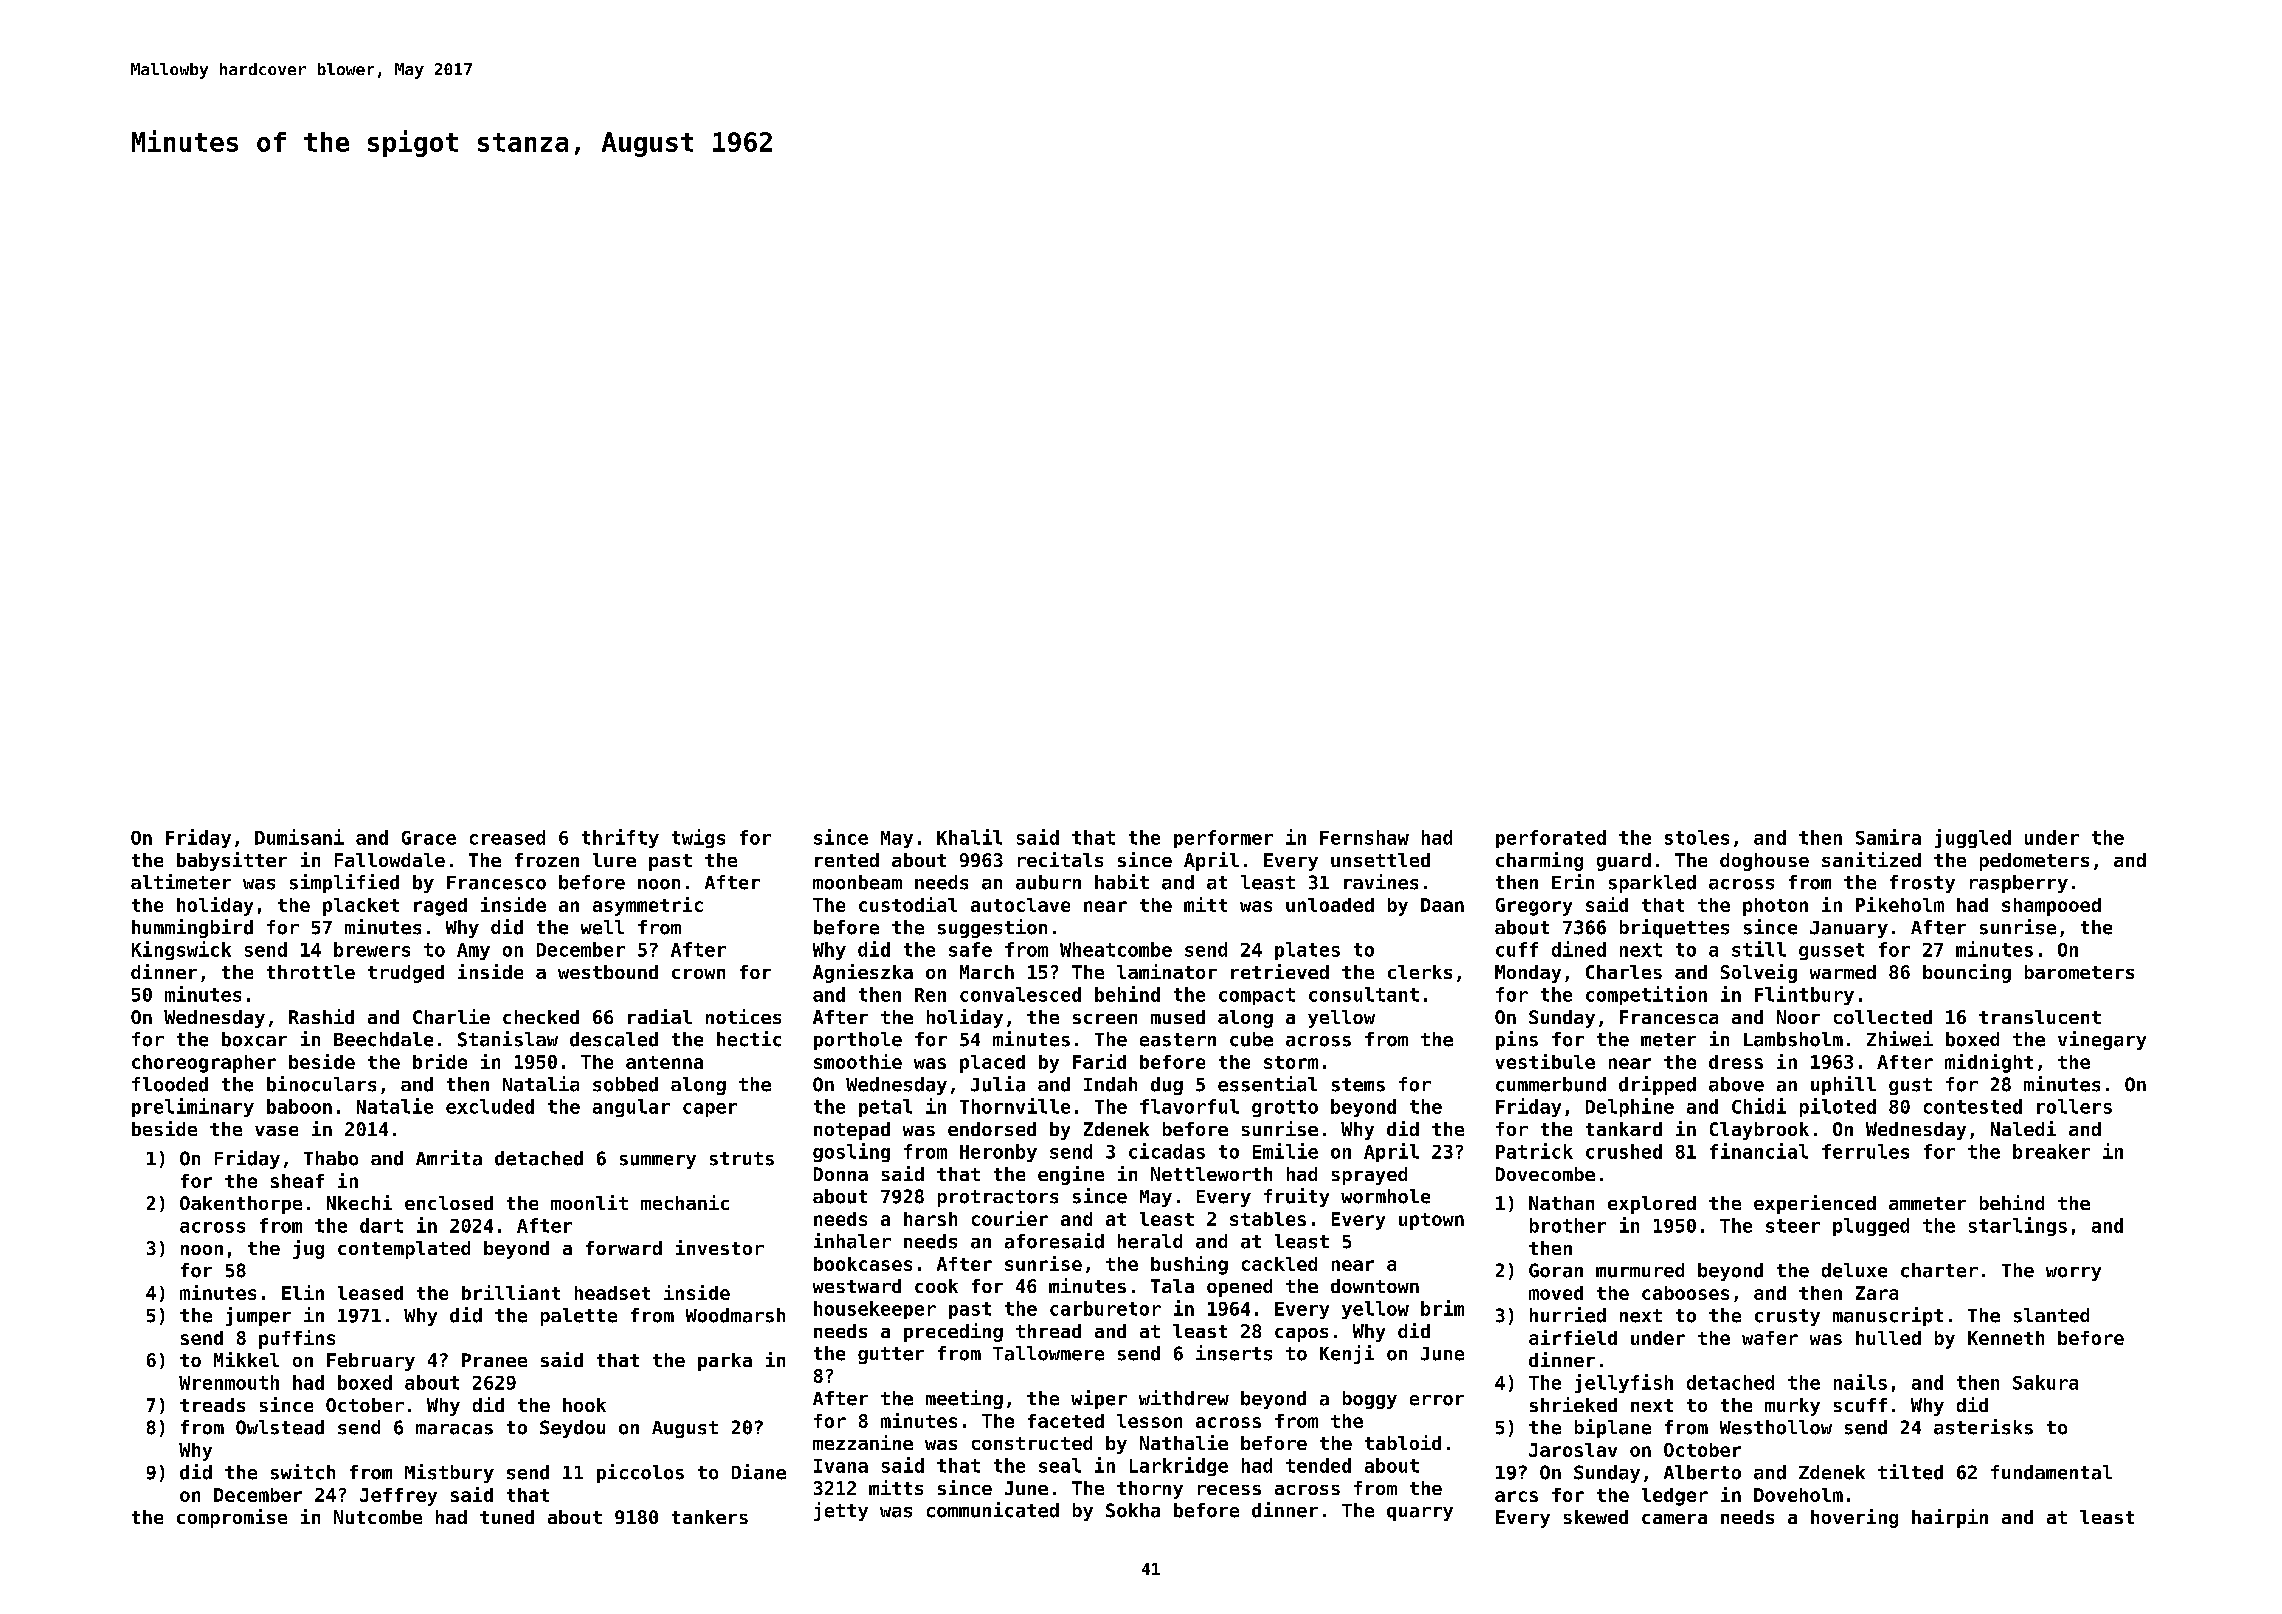  Describe the element at coordinates (710, 1517) in the screenshot. I see `tankers` at that location.
